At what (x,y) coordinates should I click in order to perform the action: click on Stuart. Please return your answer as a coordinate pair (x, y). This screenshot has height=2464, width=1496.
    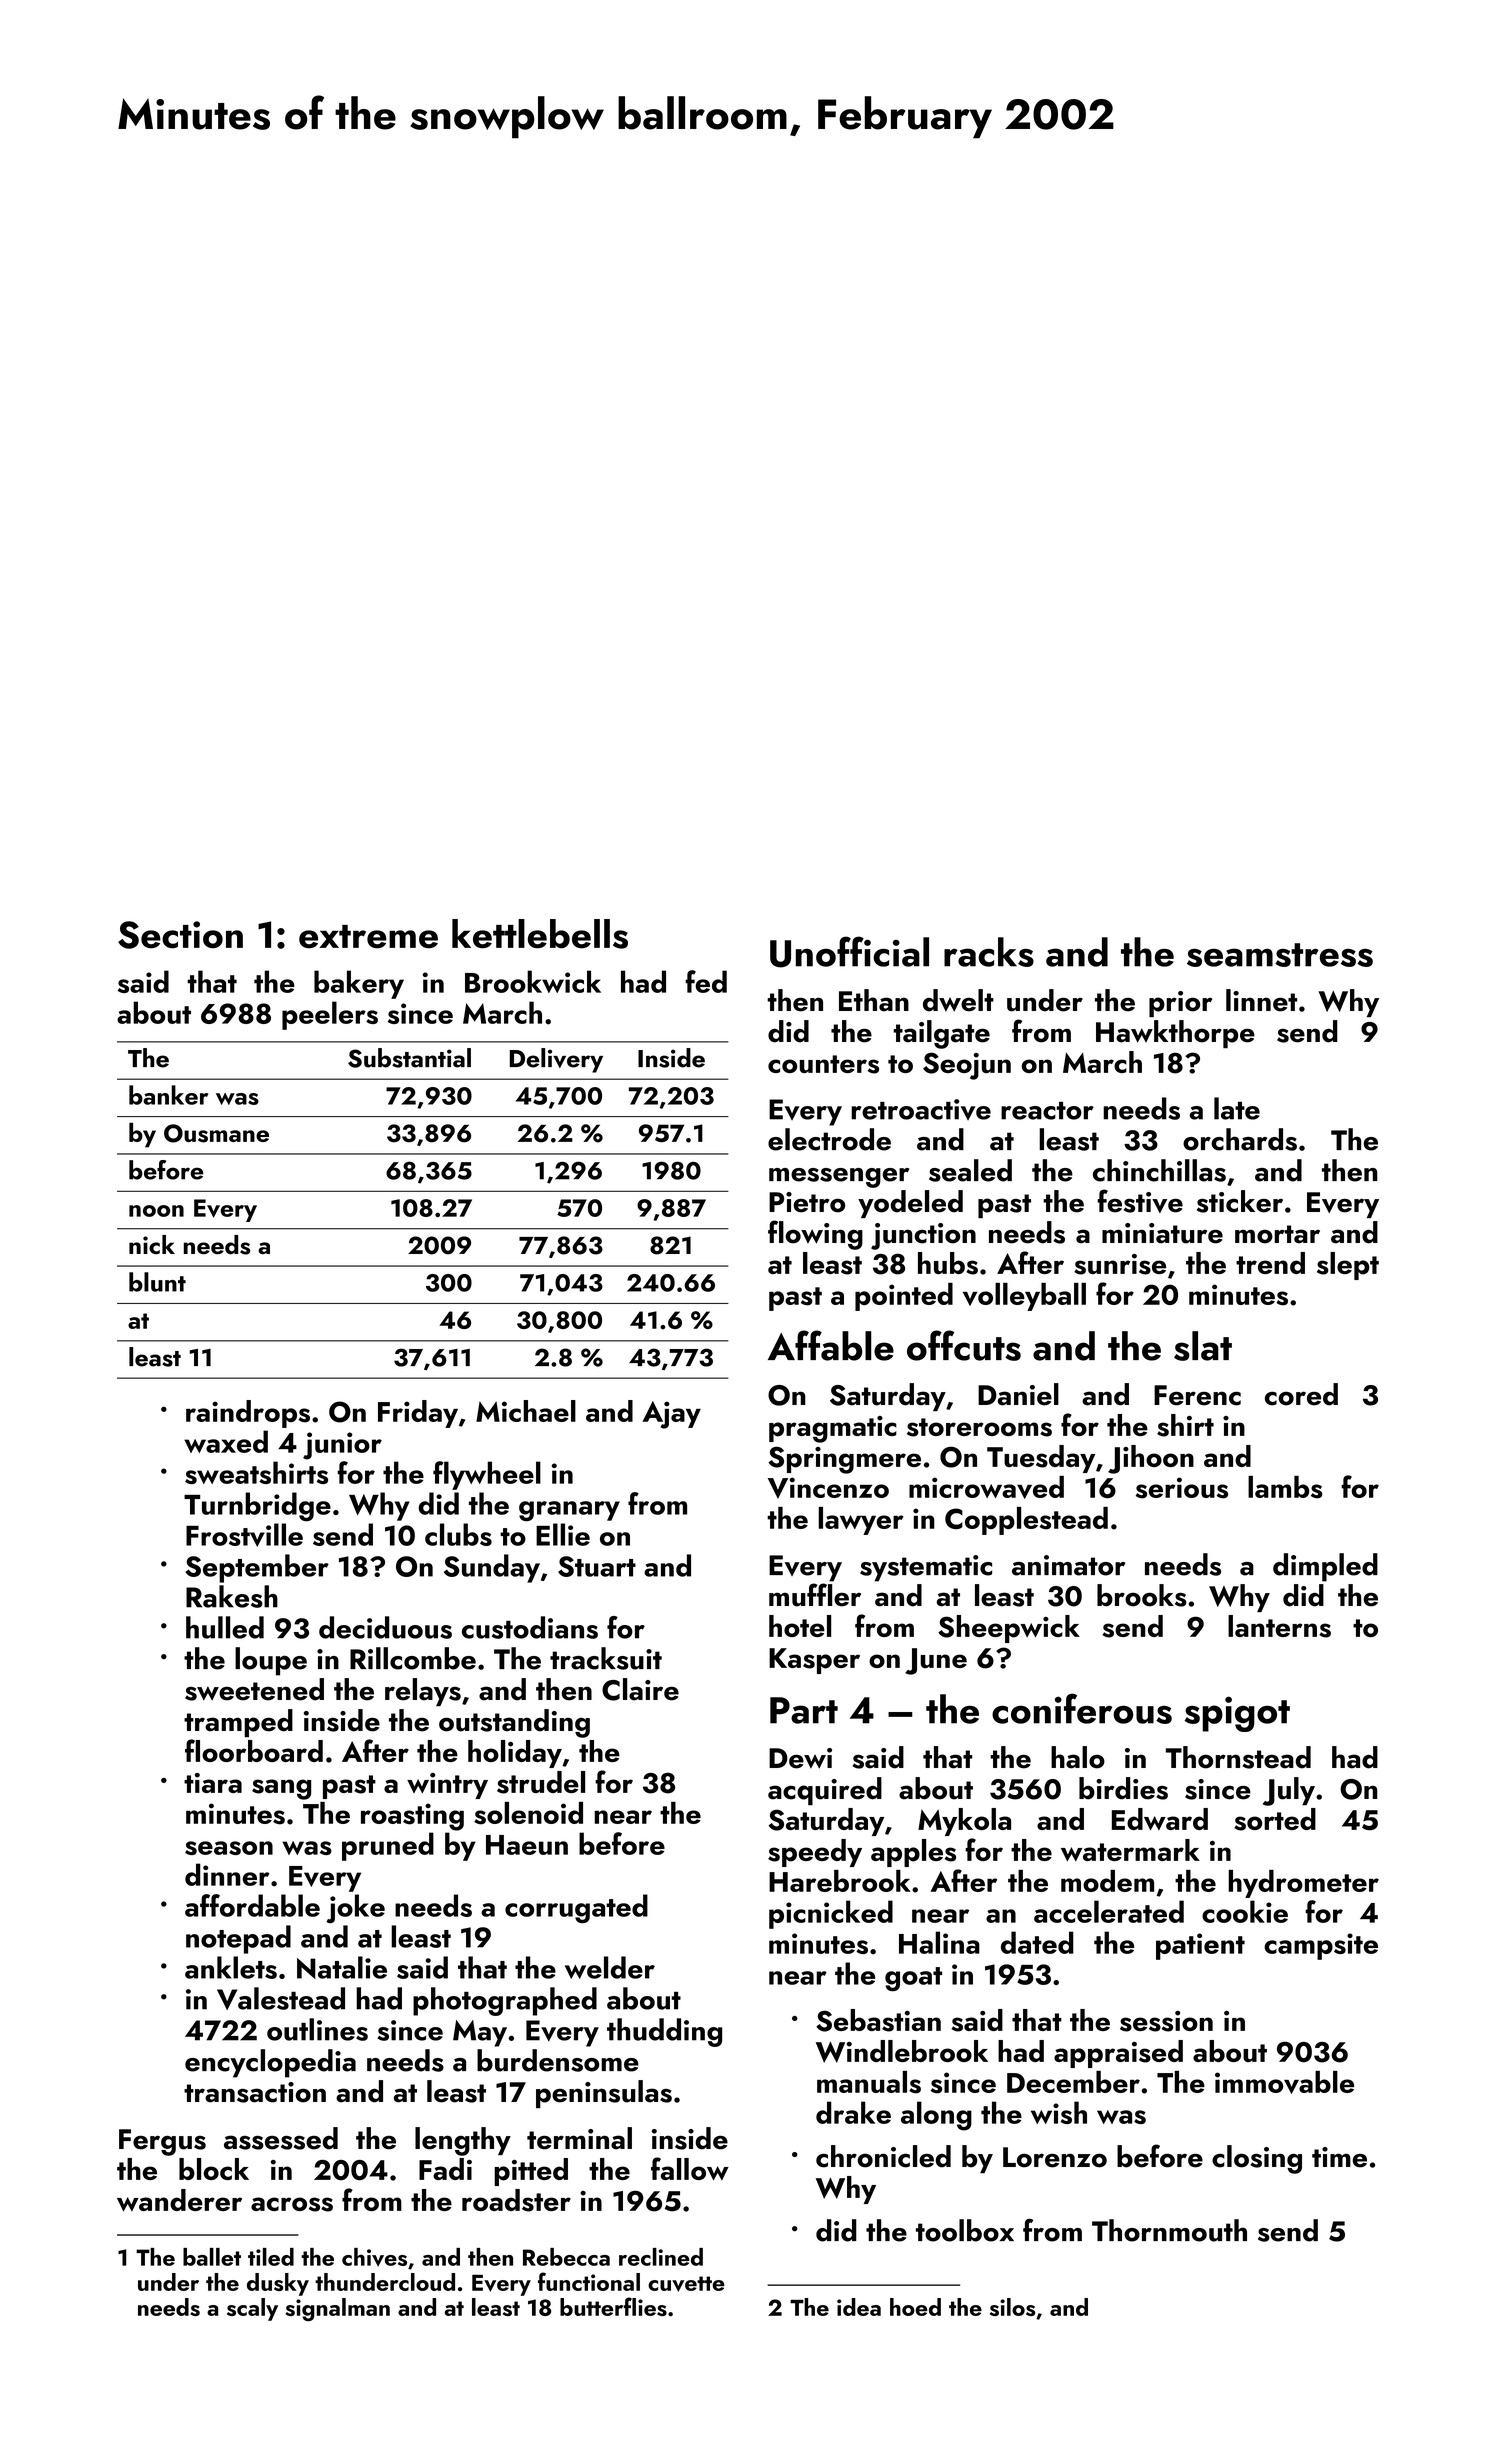
    Looking at the image, I should click on (597, 1566).
